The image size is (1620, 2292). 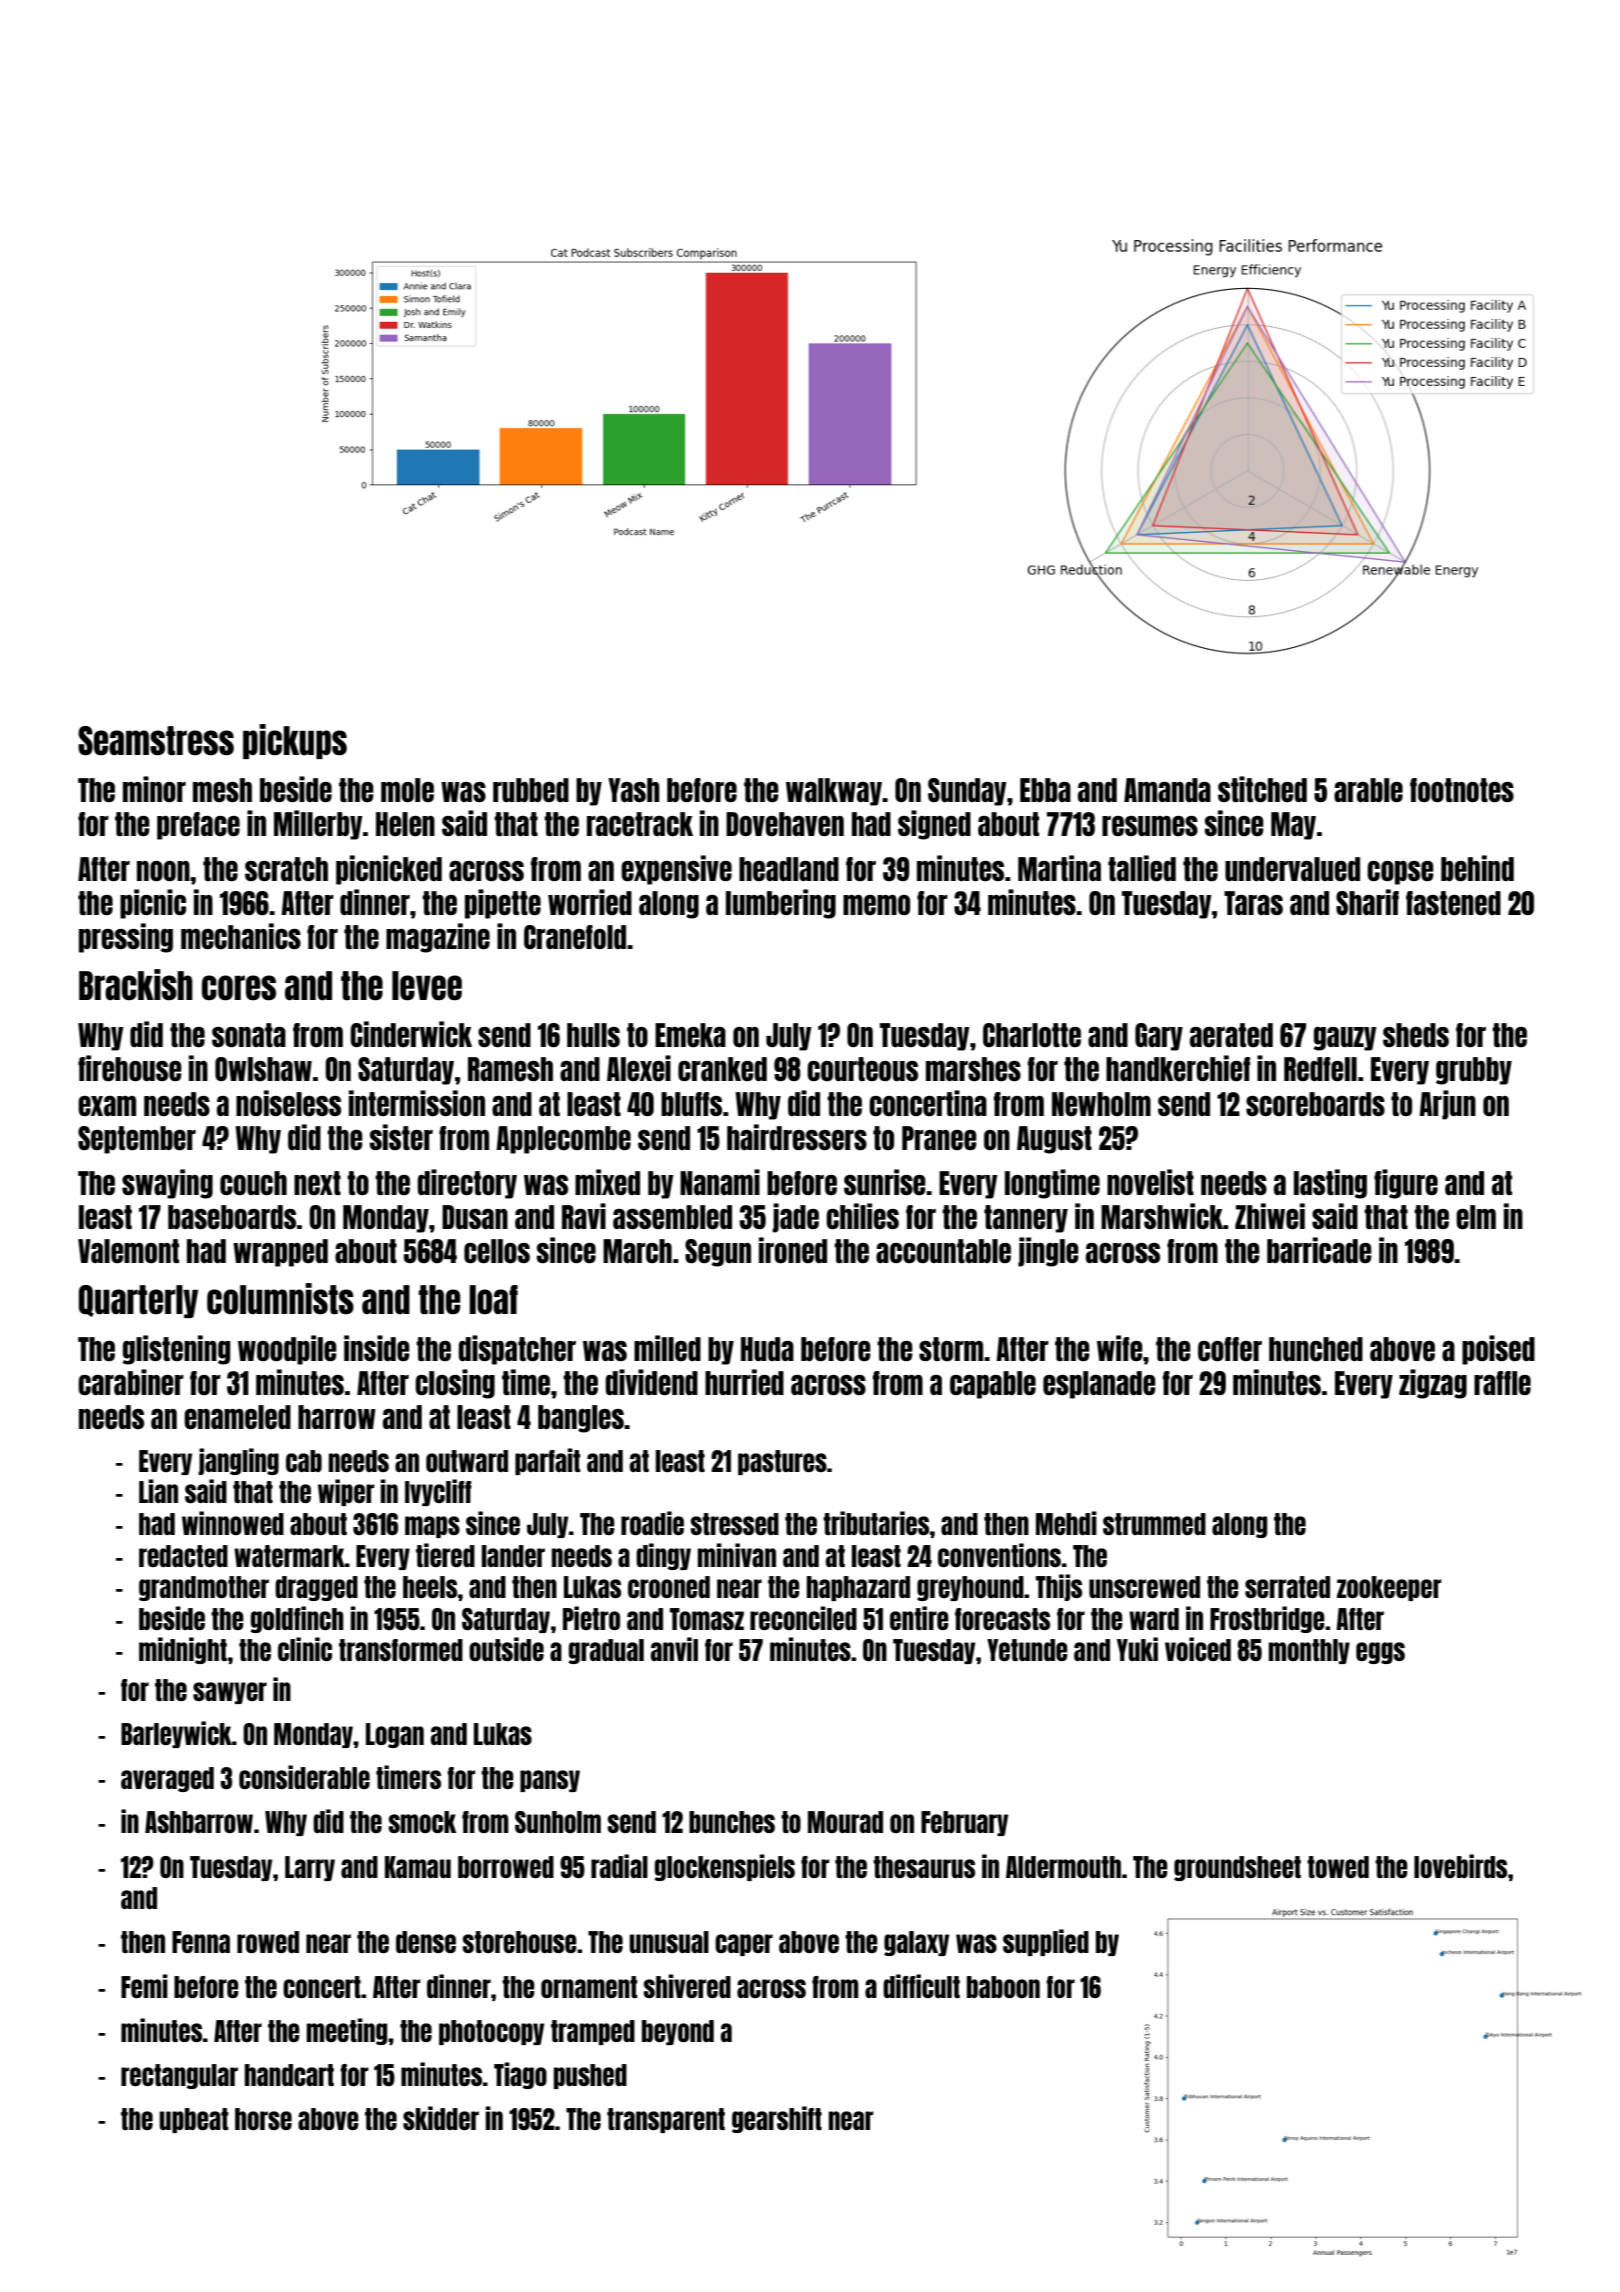 I want to click on supplied, so click(x=1046, y=1942).
